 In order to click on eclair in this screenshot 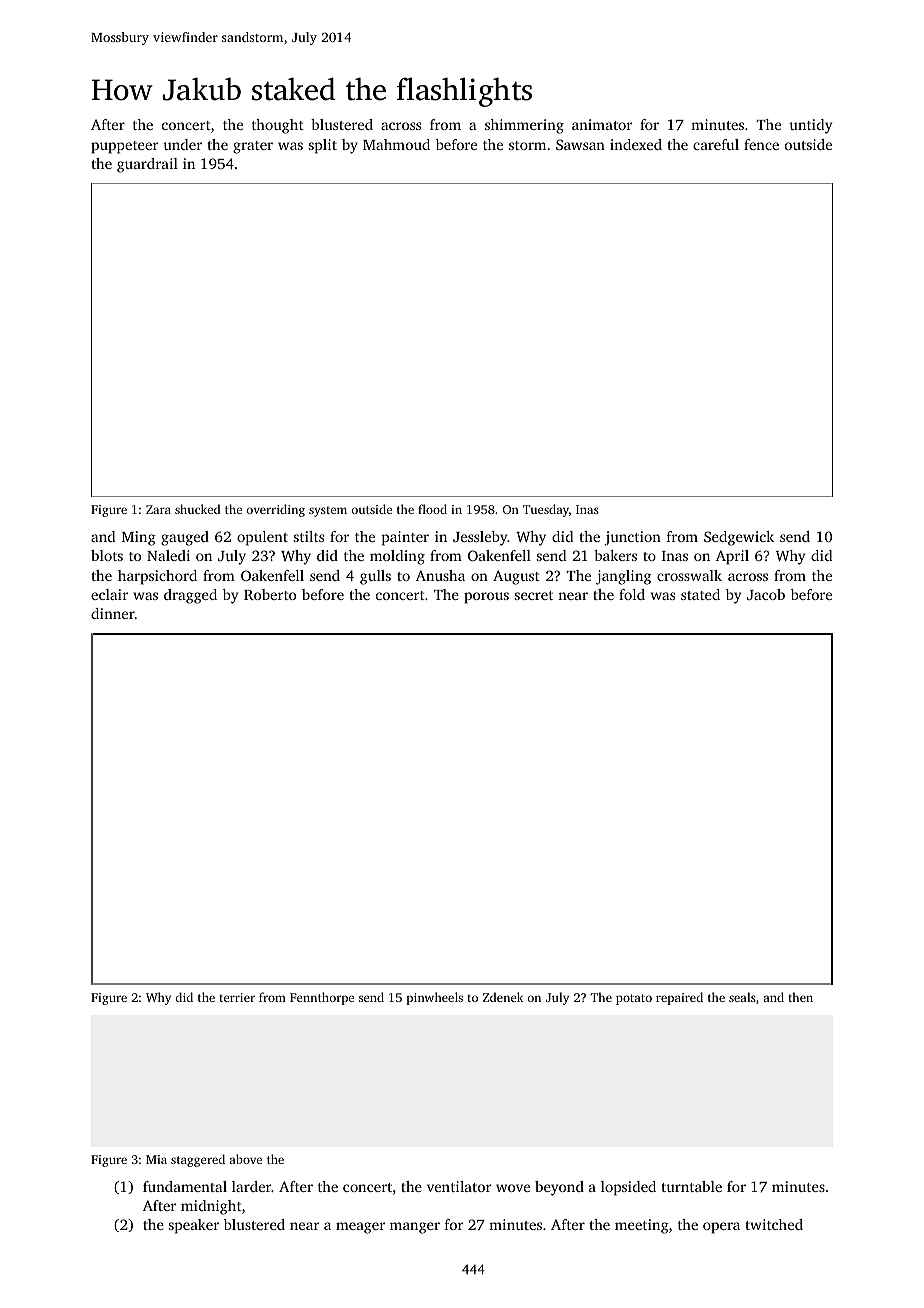, I will do `click(109, 594)`.
